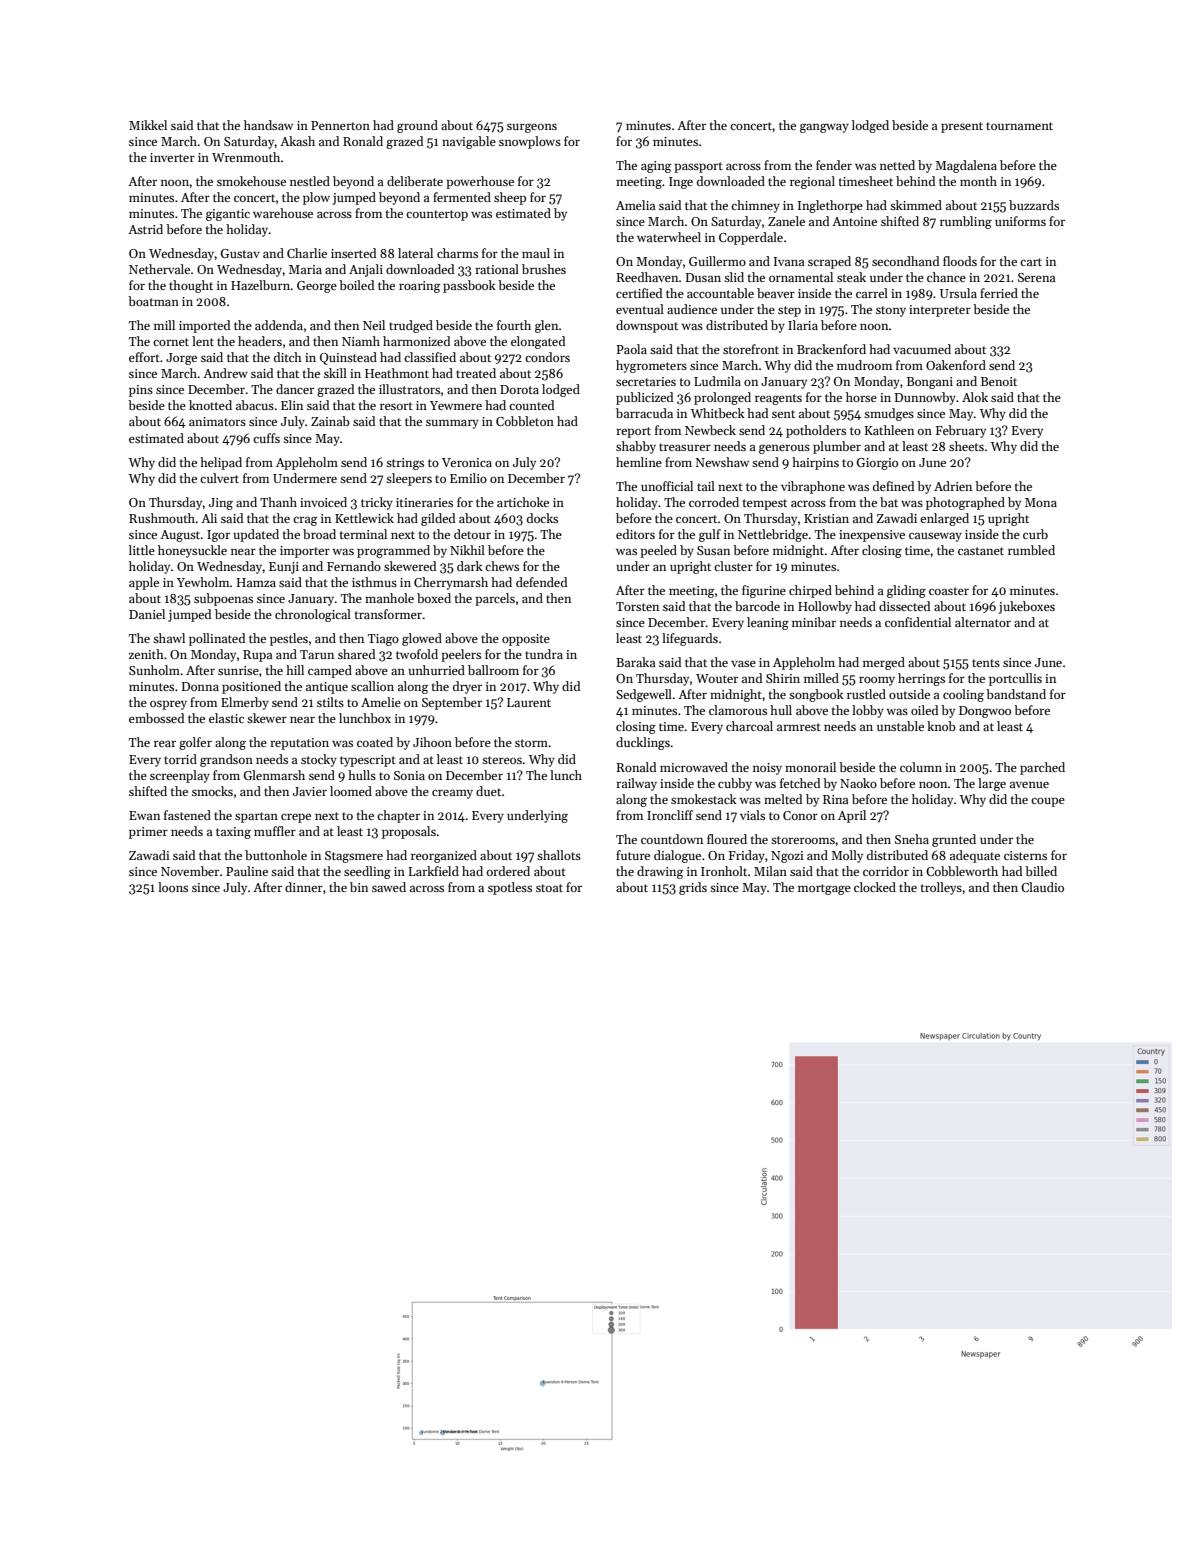  Describe the element at coordinates (532, 128) in the screenshot. I see `surgeons` at that location.
